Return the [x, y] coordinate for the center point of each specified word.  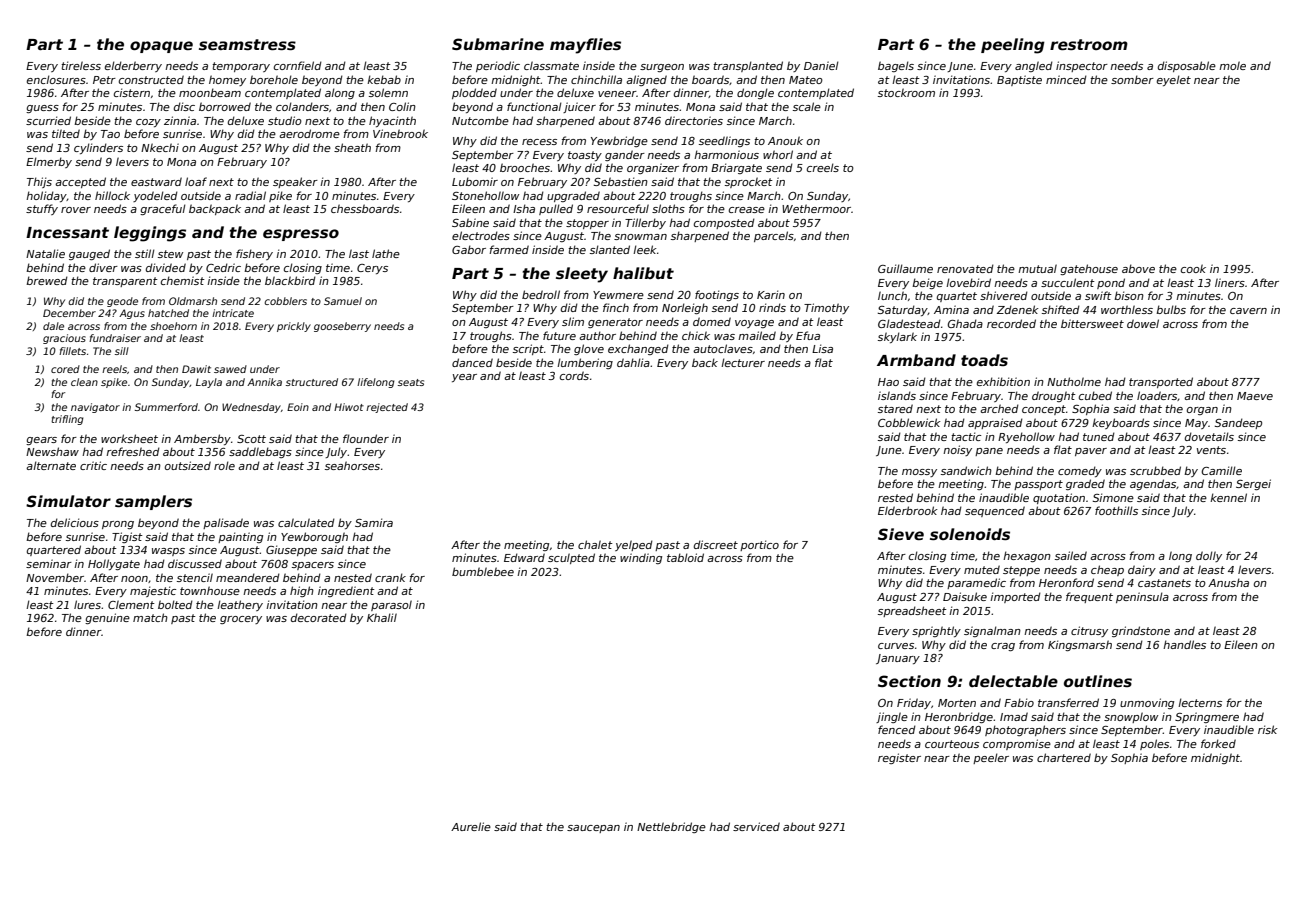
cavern [1248, 311]
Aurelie [471, 826]
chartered [1064, 757]
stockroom [906, 92]
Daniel [821, 65]
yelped [634, 545]
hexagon [1027, 556]
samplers [153, 502]
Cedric [223, 267]
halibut [643, 273]
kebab [384, 79]
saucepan [593, 829]
